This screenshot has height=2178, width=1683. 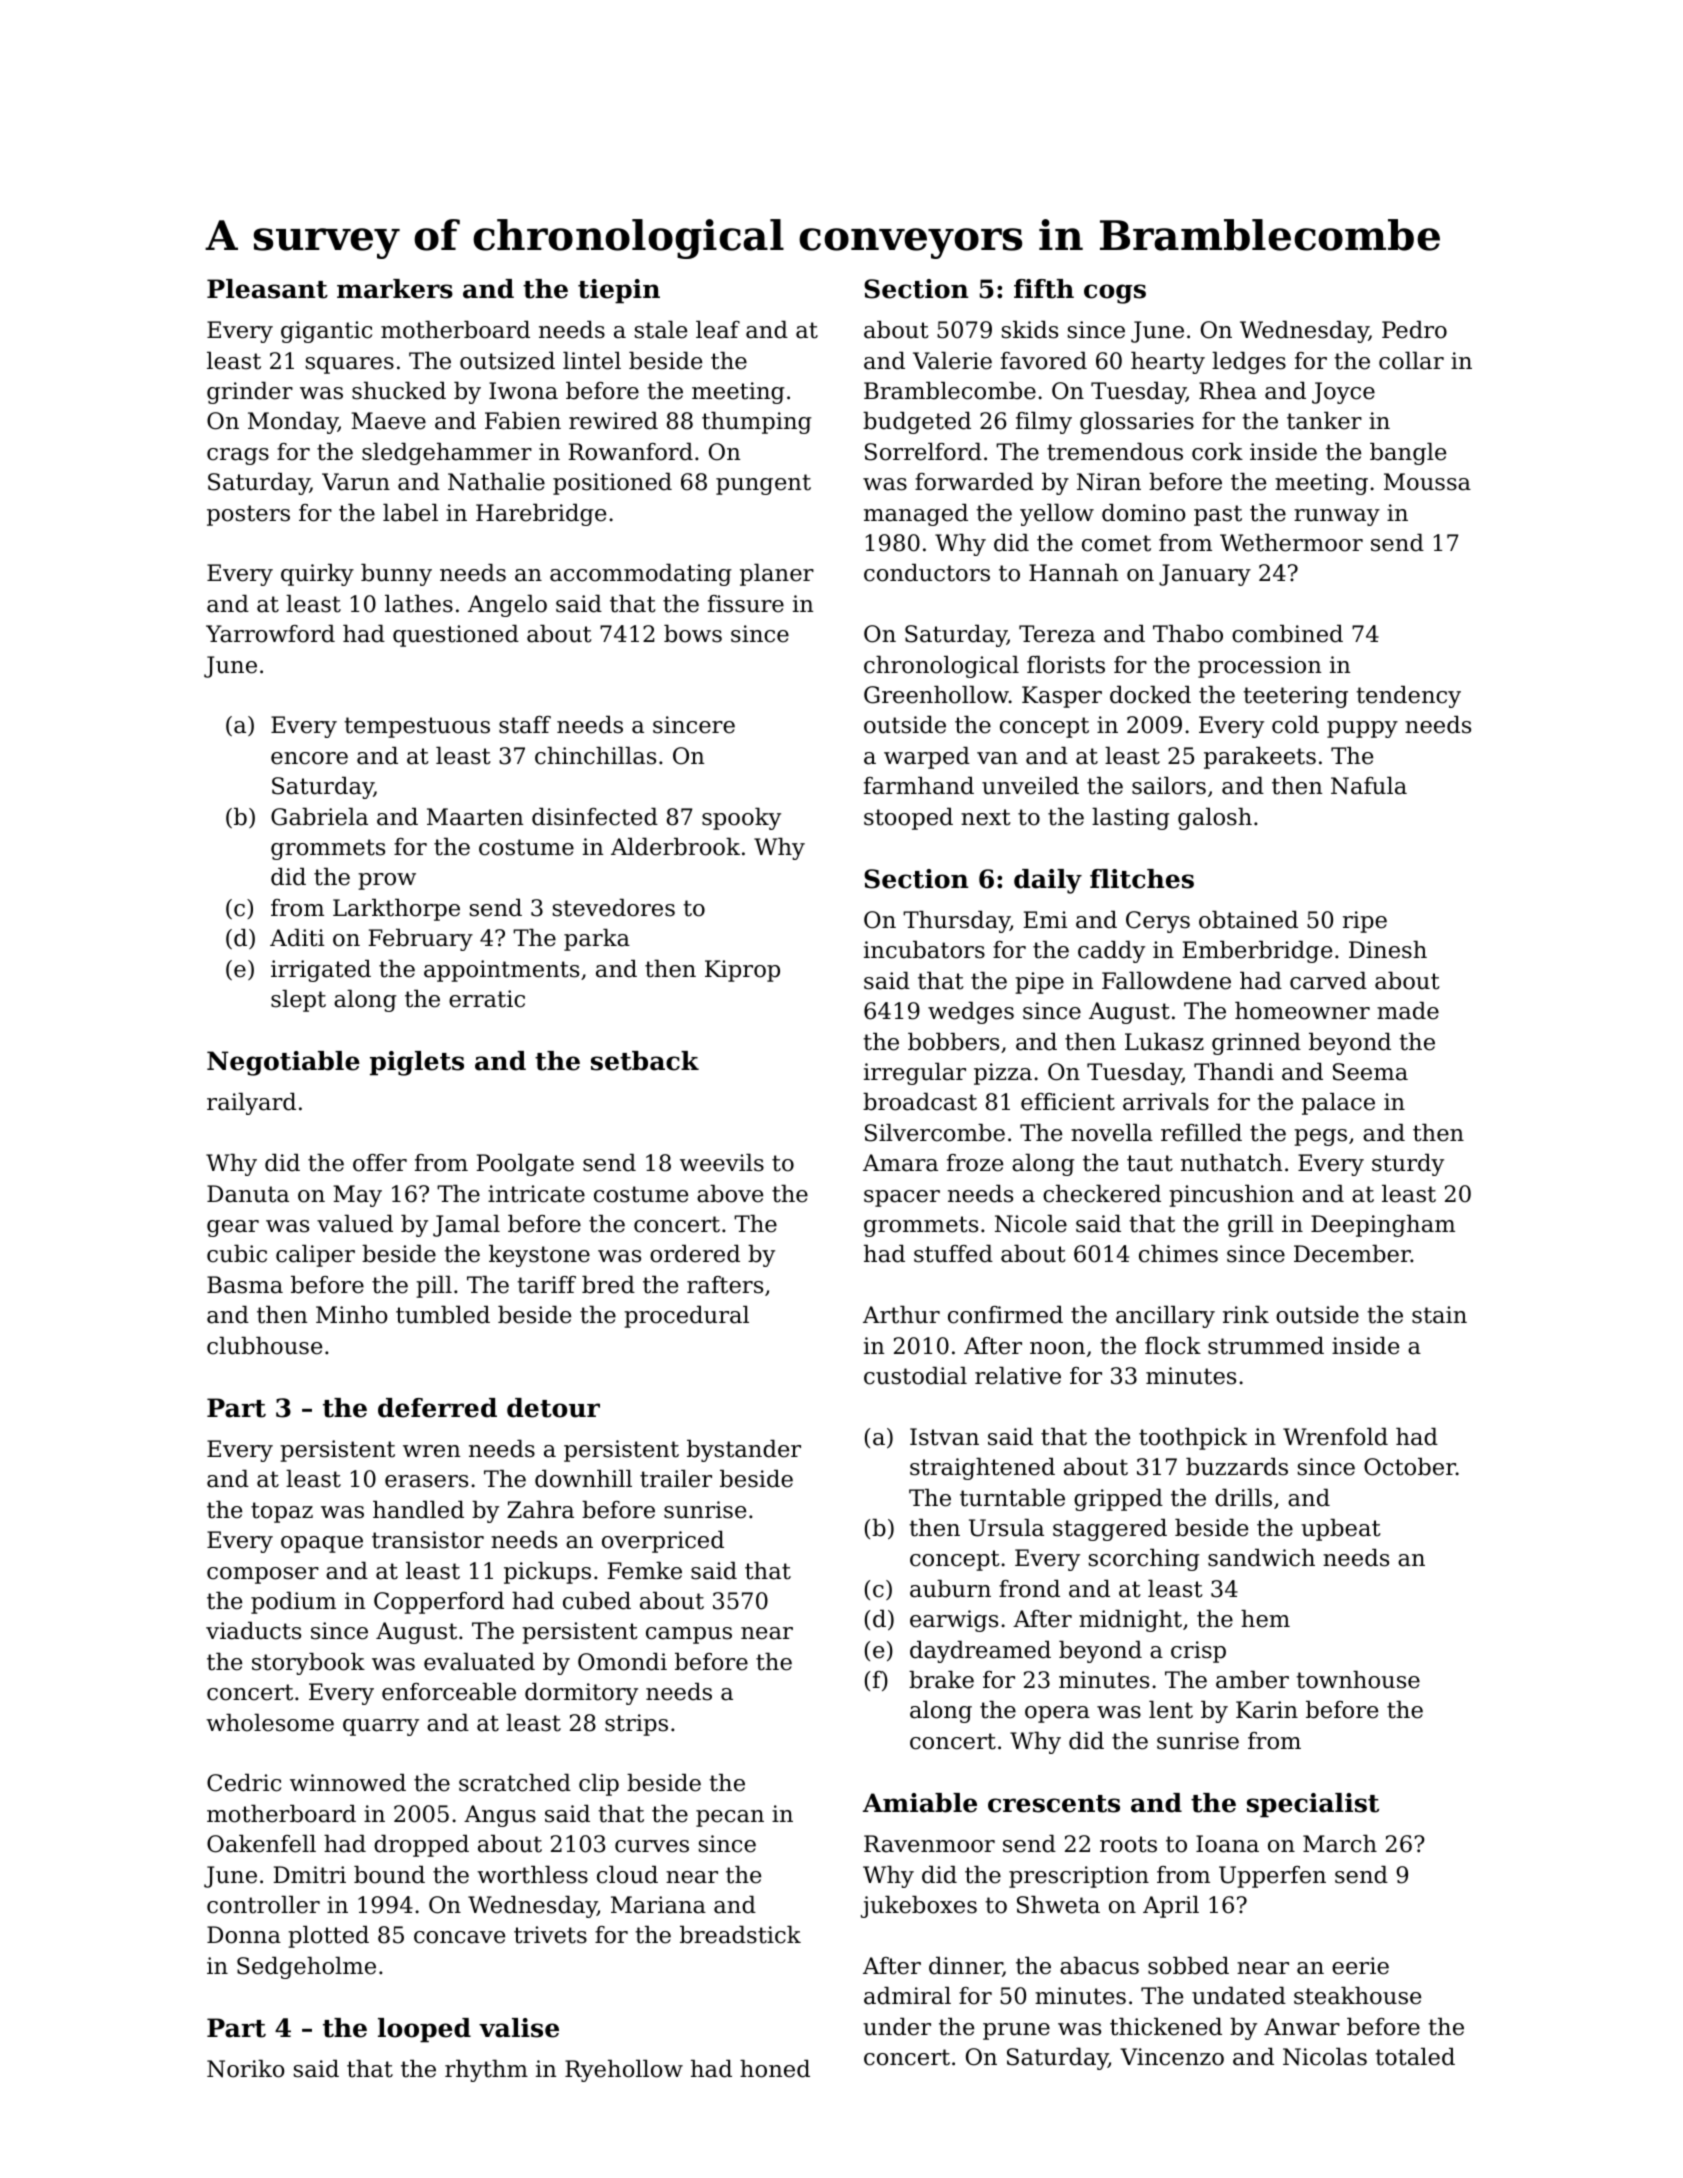 I want to click on Noriko, so click(x=245, y=2069).
